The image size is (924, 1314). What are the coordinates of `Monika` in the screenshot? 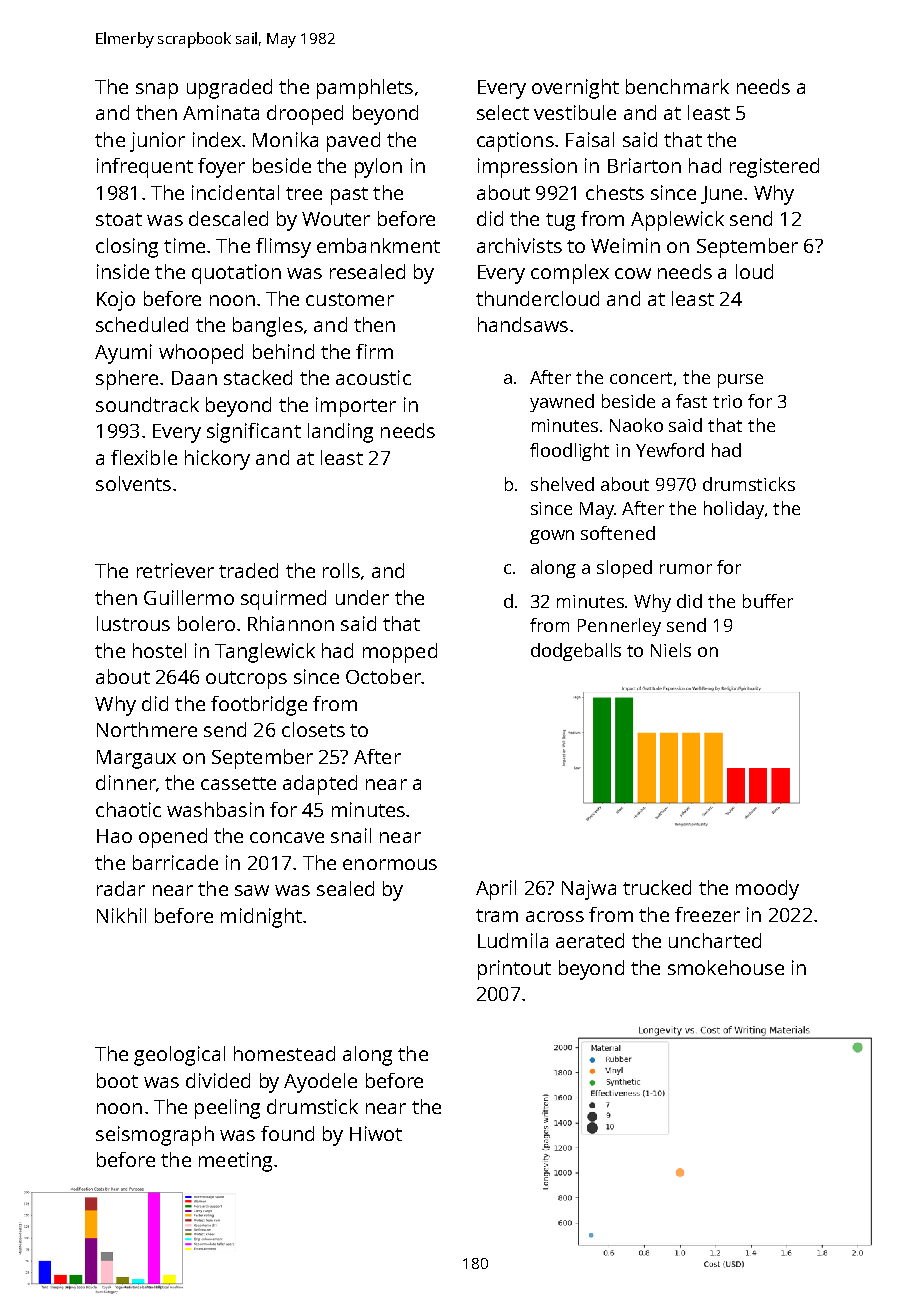 It's located at (285, 139).
